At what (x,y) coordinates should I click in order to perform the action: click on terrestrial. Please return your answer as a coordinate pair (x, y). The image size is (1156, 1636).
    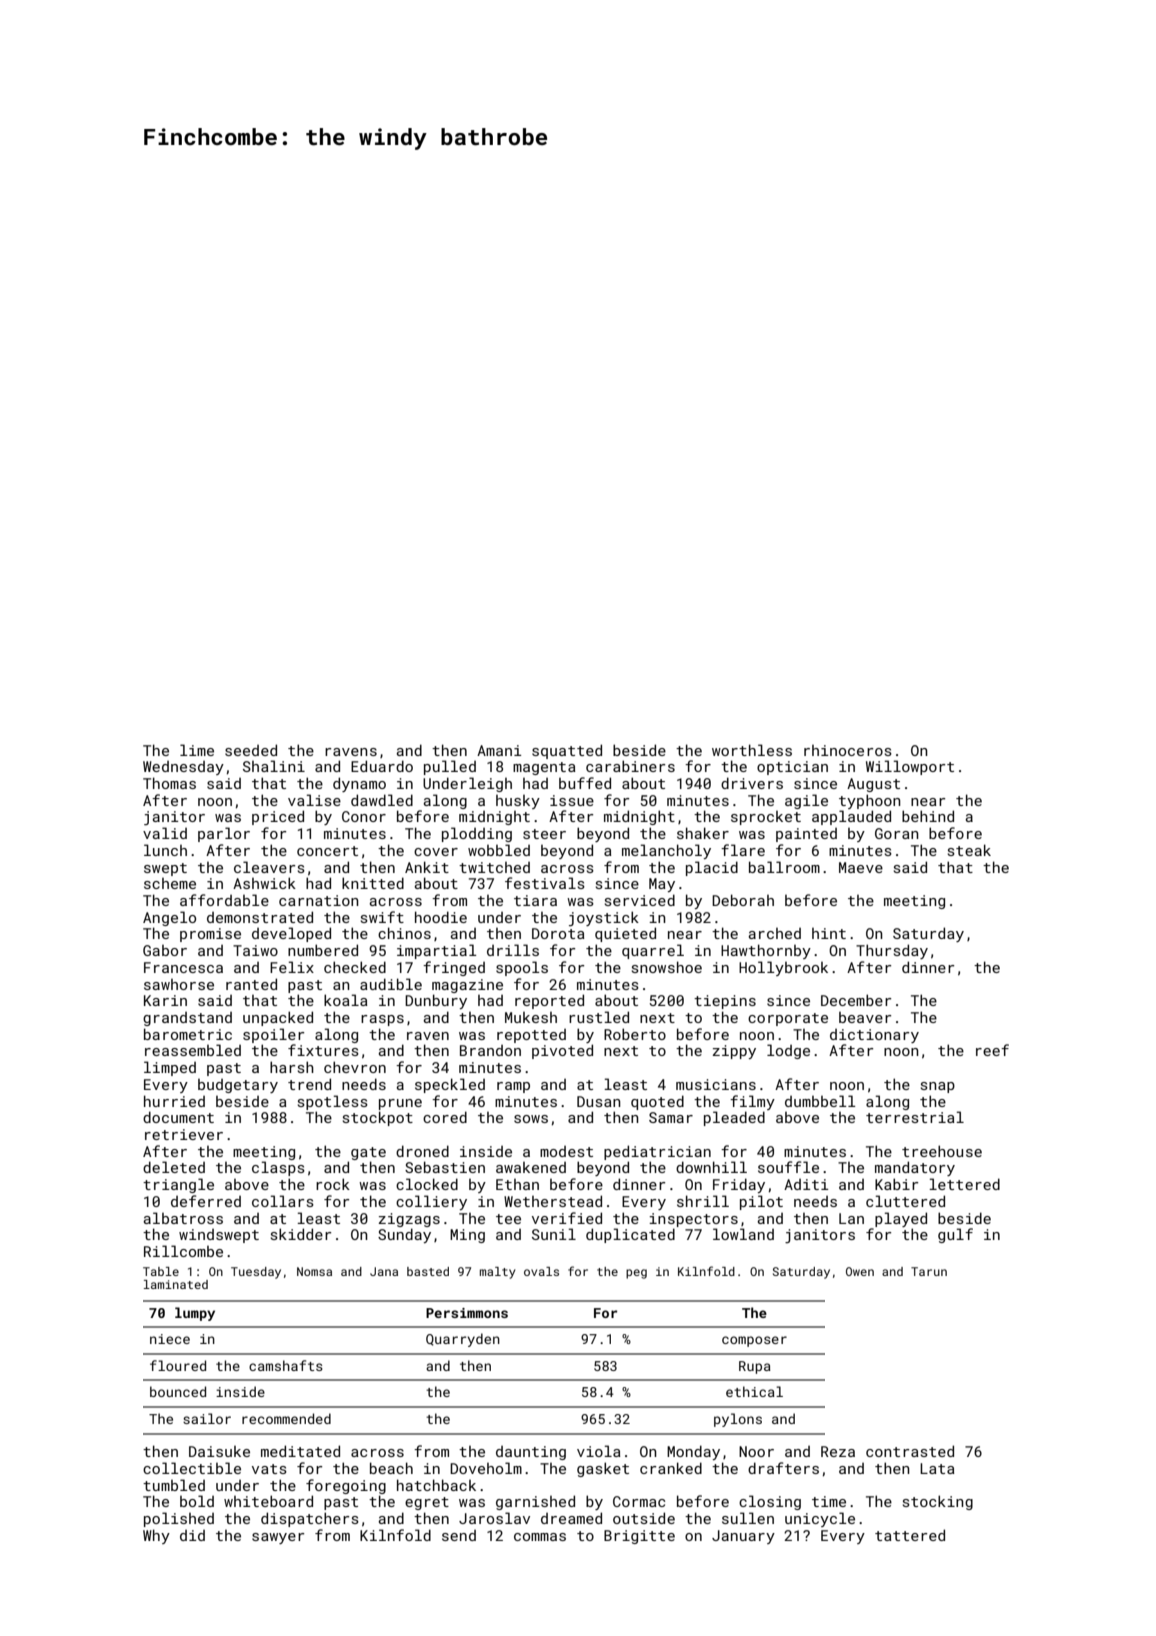
    Looking at the image, I should click on (915, 1117).
